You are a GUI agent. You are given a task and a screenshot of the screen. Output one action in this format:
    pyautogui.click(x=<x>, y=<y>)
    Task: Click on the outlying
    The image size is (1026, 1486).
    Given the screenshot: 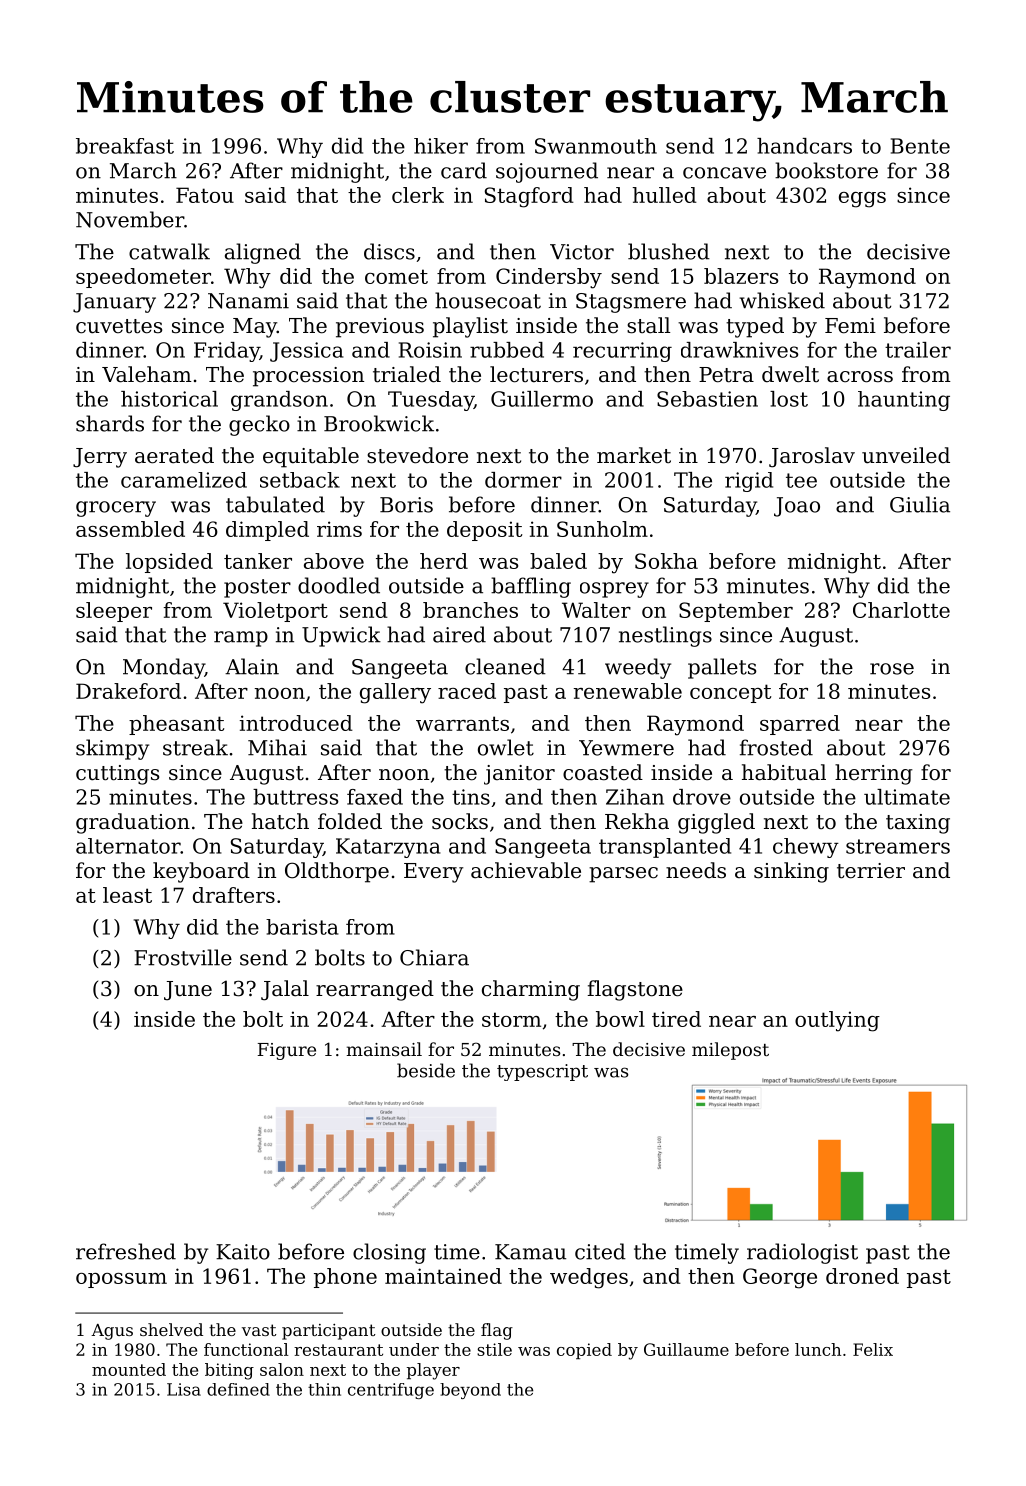 What is the action you would take?
    pyautogui.click(x=837, y=1021)
